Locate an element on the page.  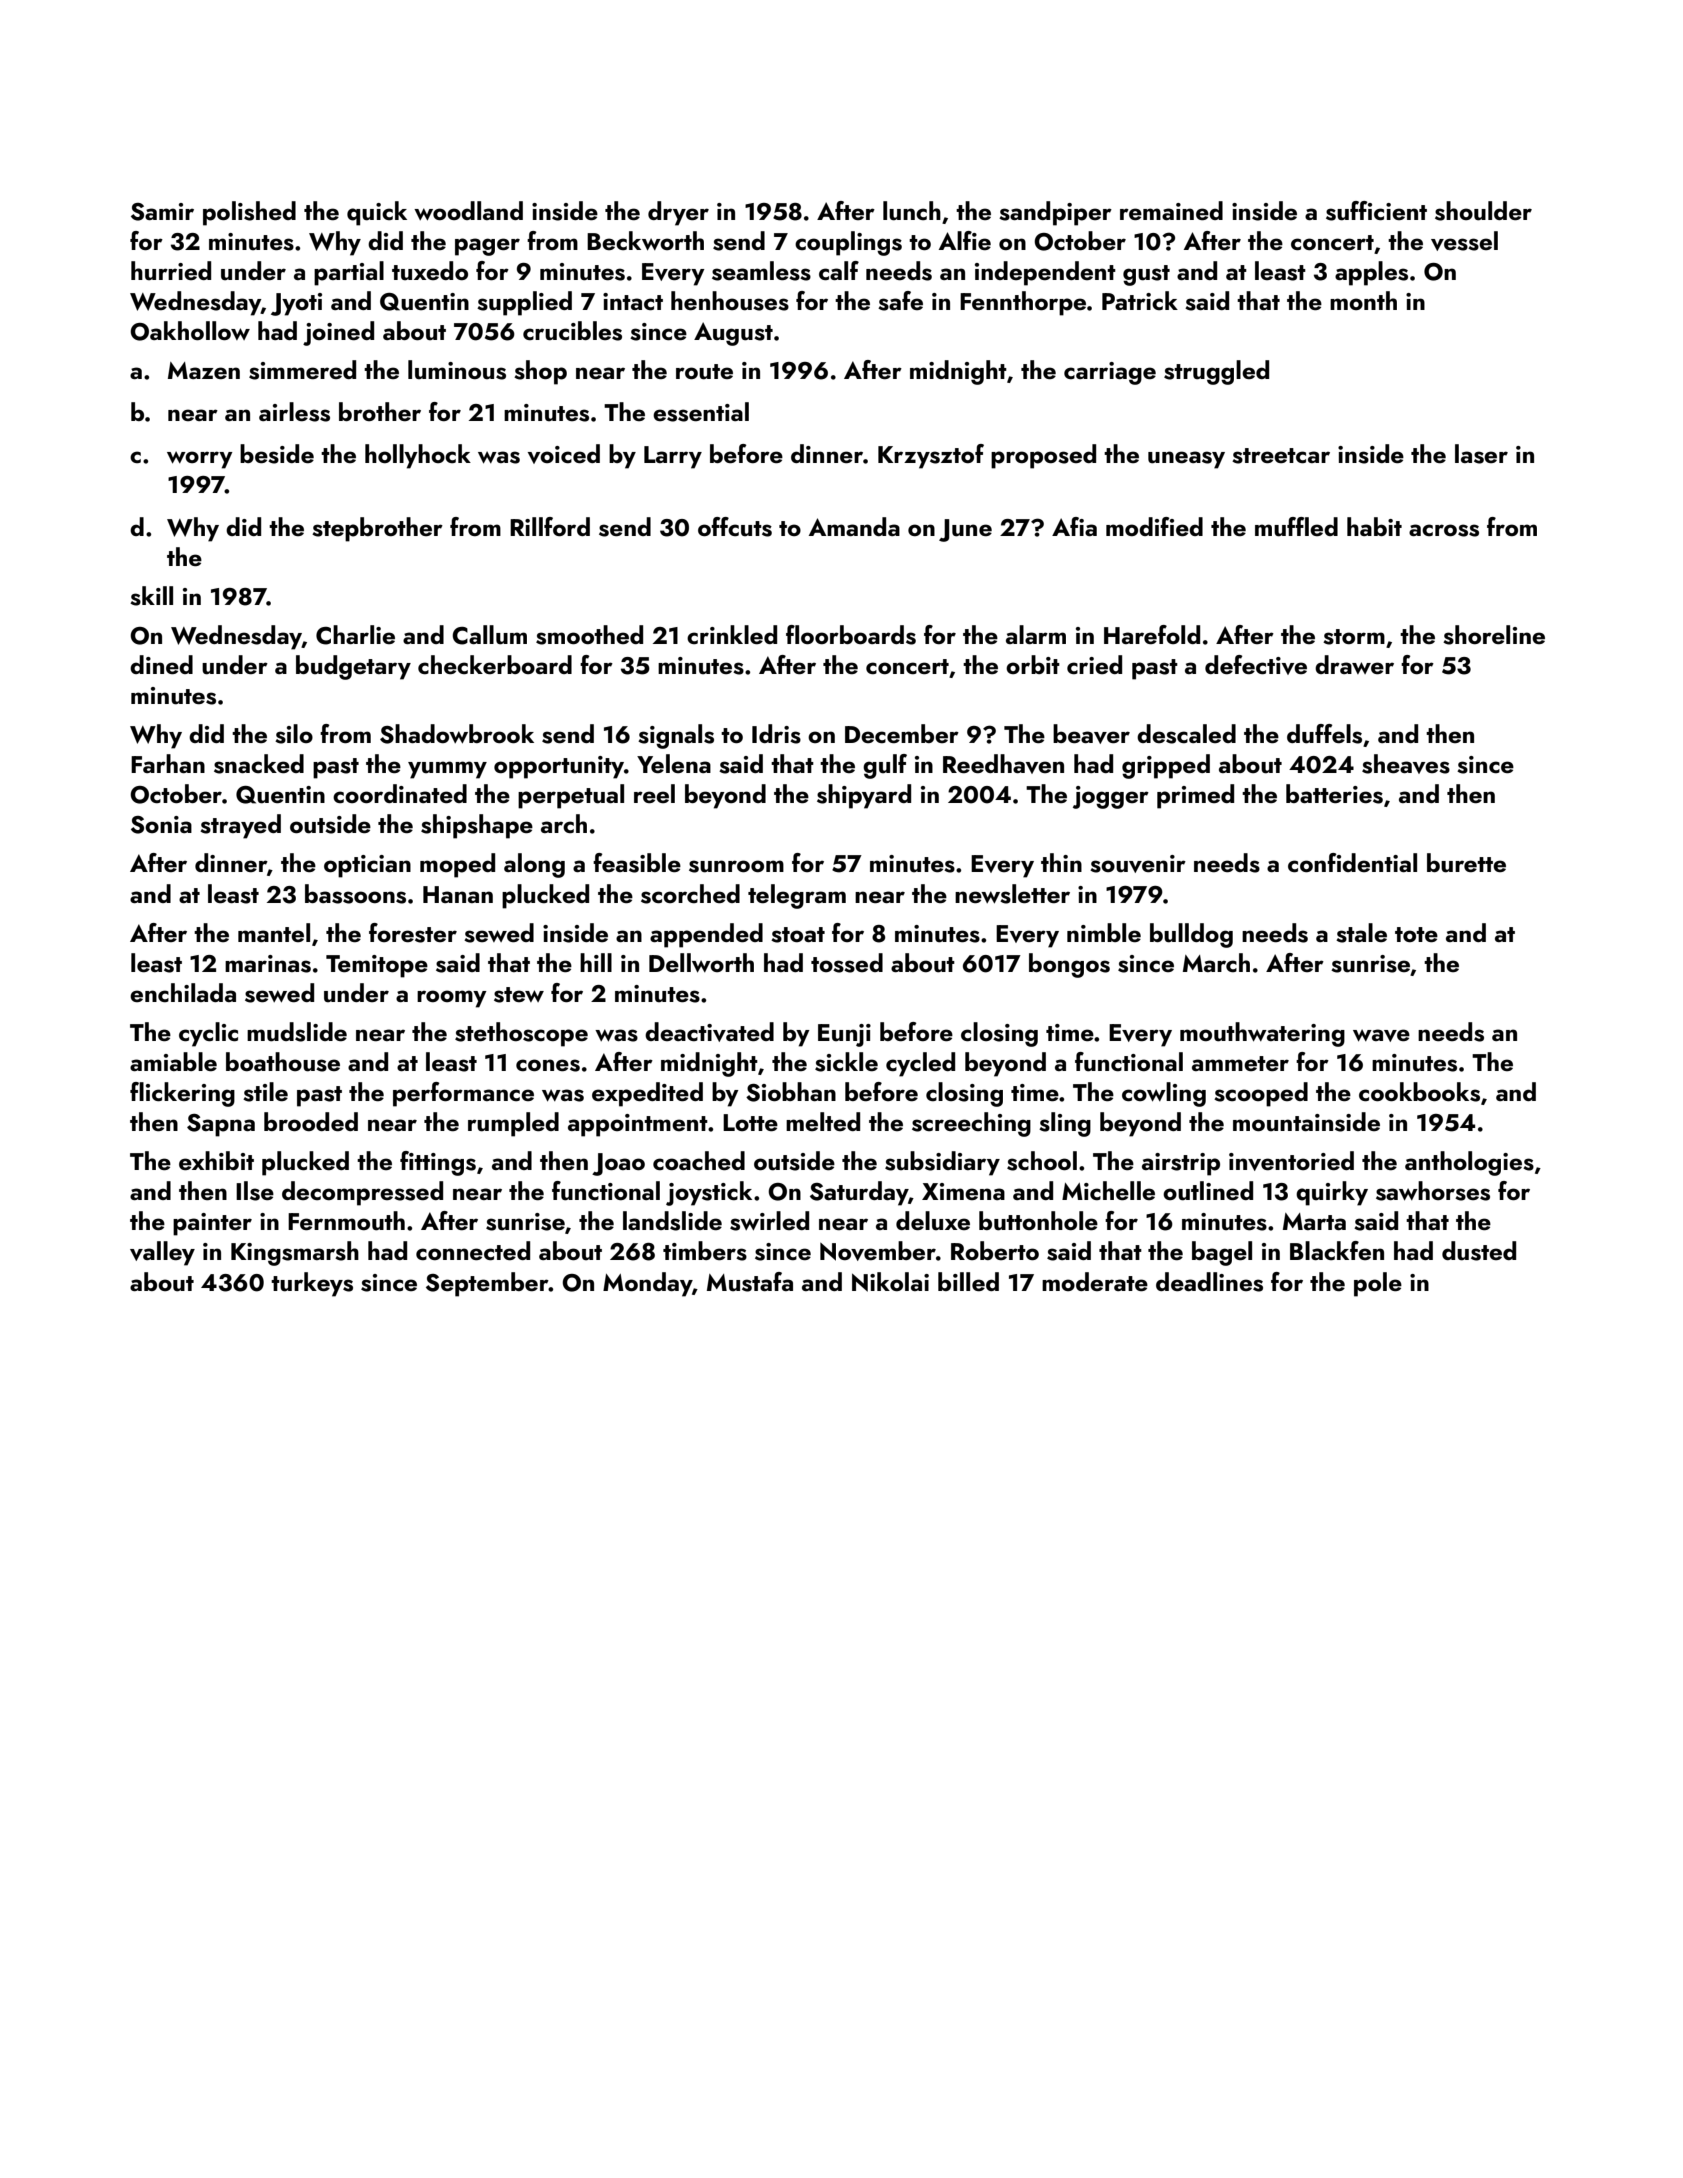
orbit is located at coordinates (1033, 664).
